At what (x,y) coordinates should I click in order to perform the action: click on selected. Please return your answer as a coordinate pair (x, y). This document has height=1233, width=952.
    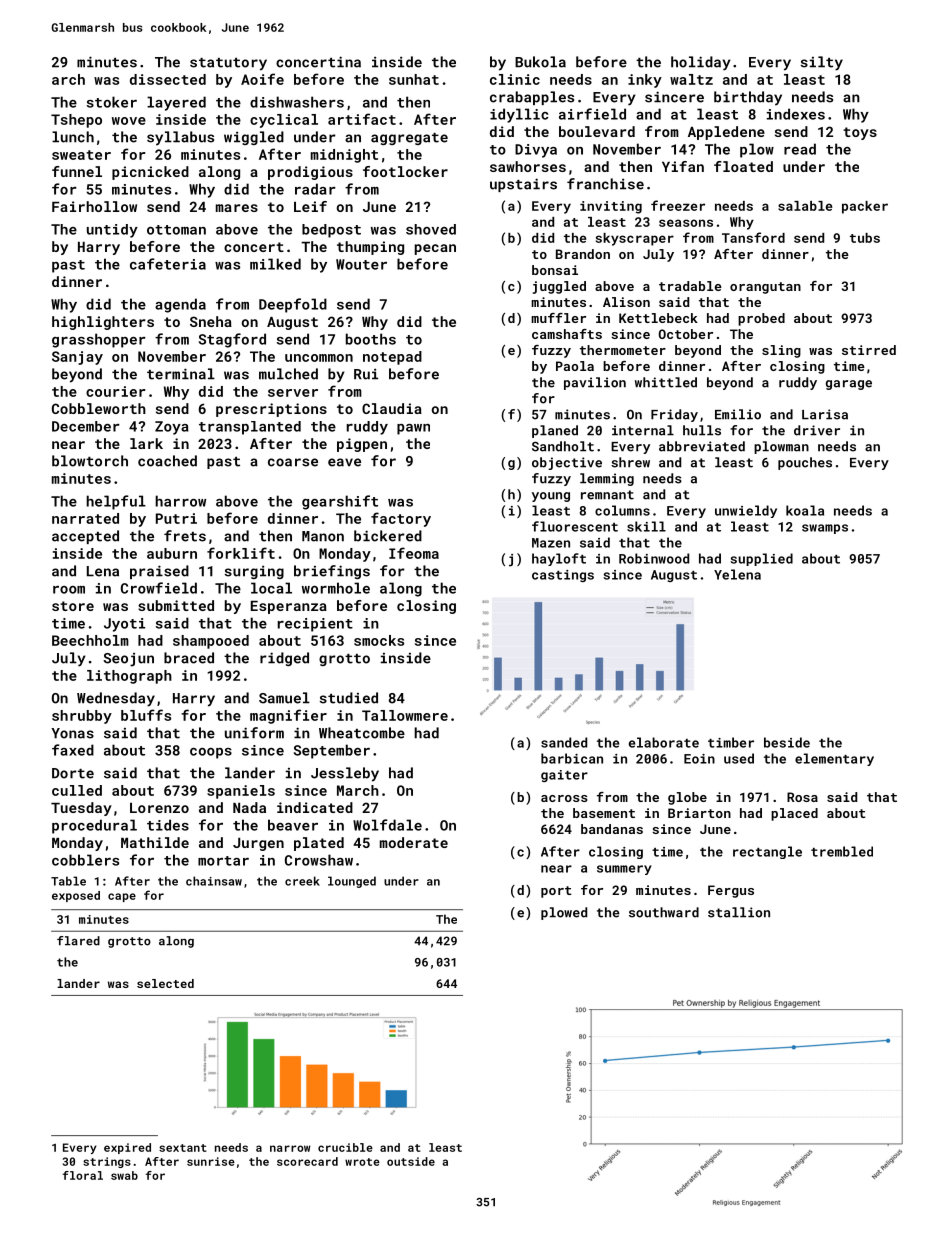
    Looking at the image, I should click on (165, 983).
